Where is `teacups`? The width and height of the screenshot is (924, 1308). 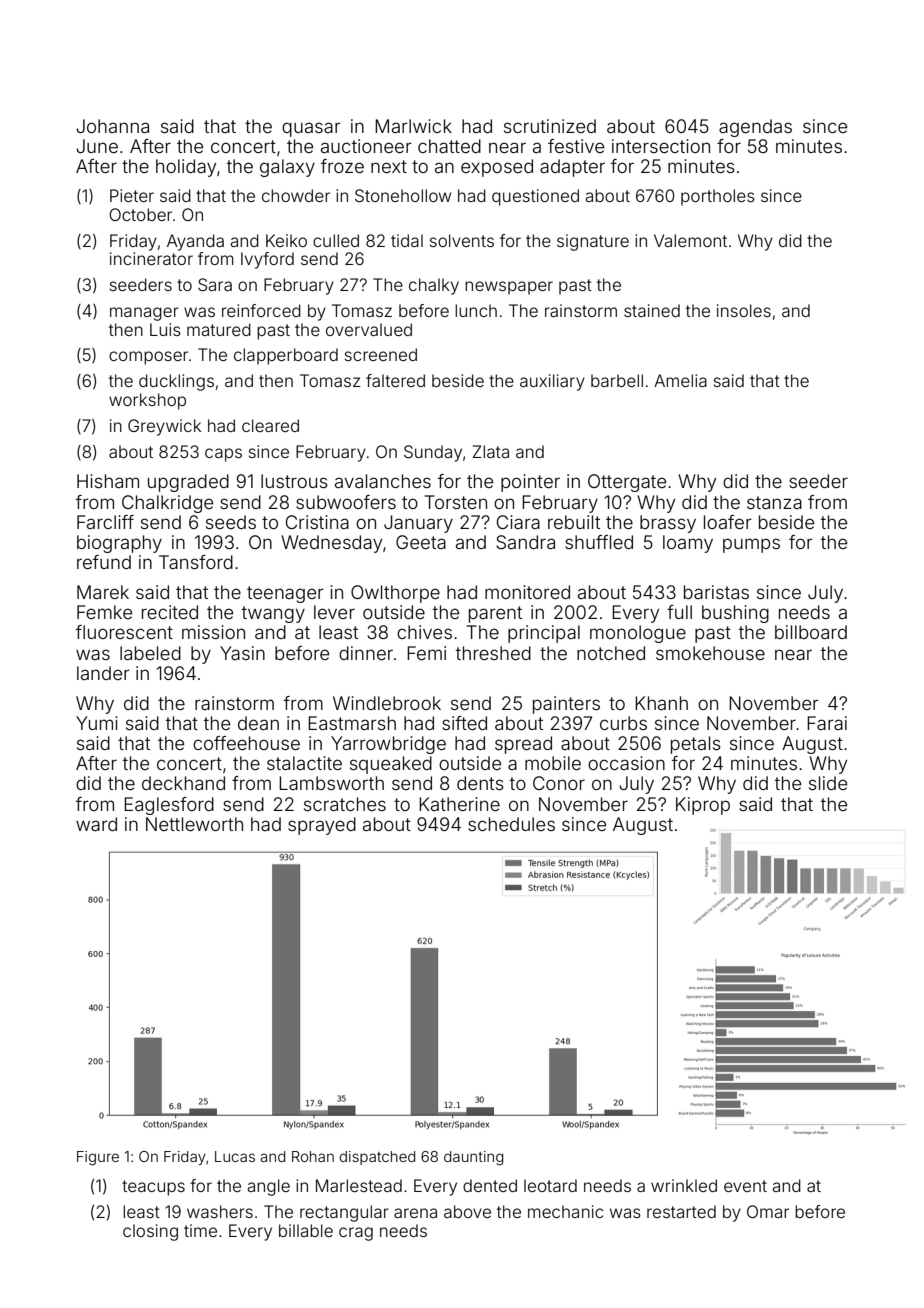 teacups is located at coordinates (153, 1188).
